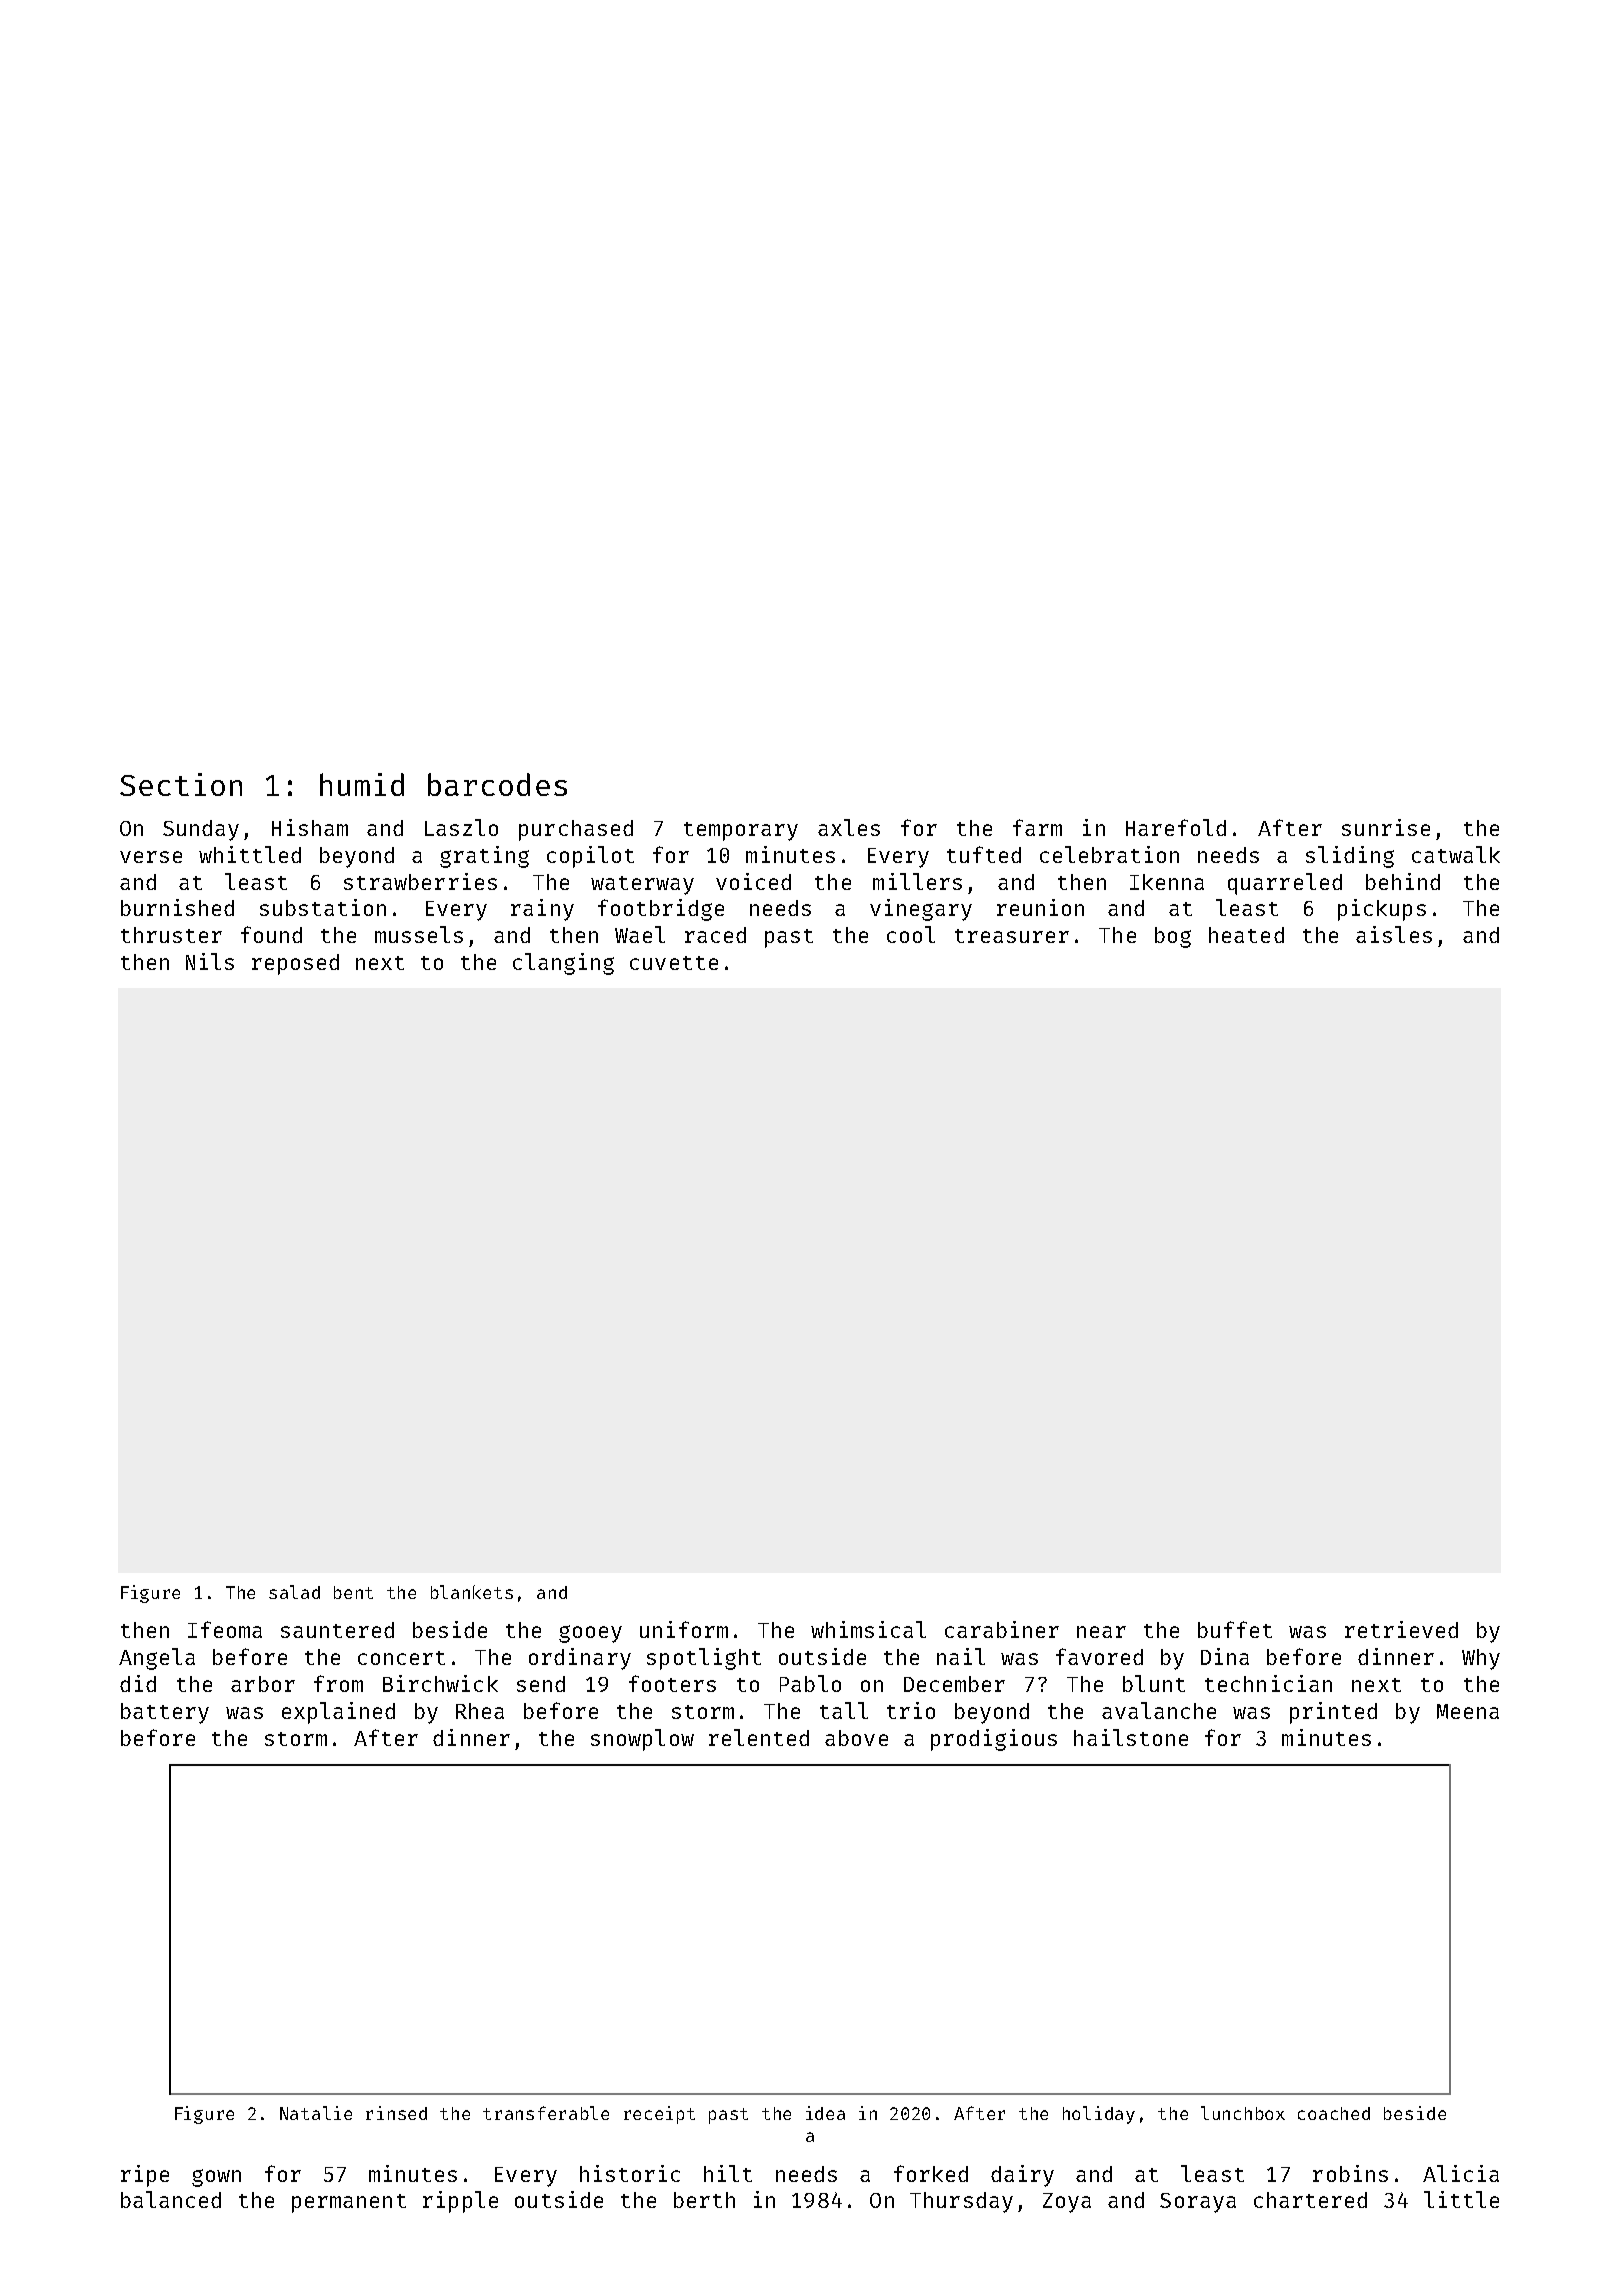 The width and height of the page is (1620, 2292). What do you see at coordinates (741, 831) in the page?
I see `temporary` at bounding box center [741, 831].
